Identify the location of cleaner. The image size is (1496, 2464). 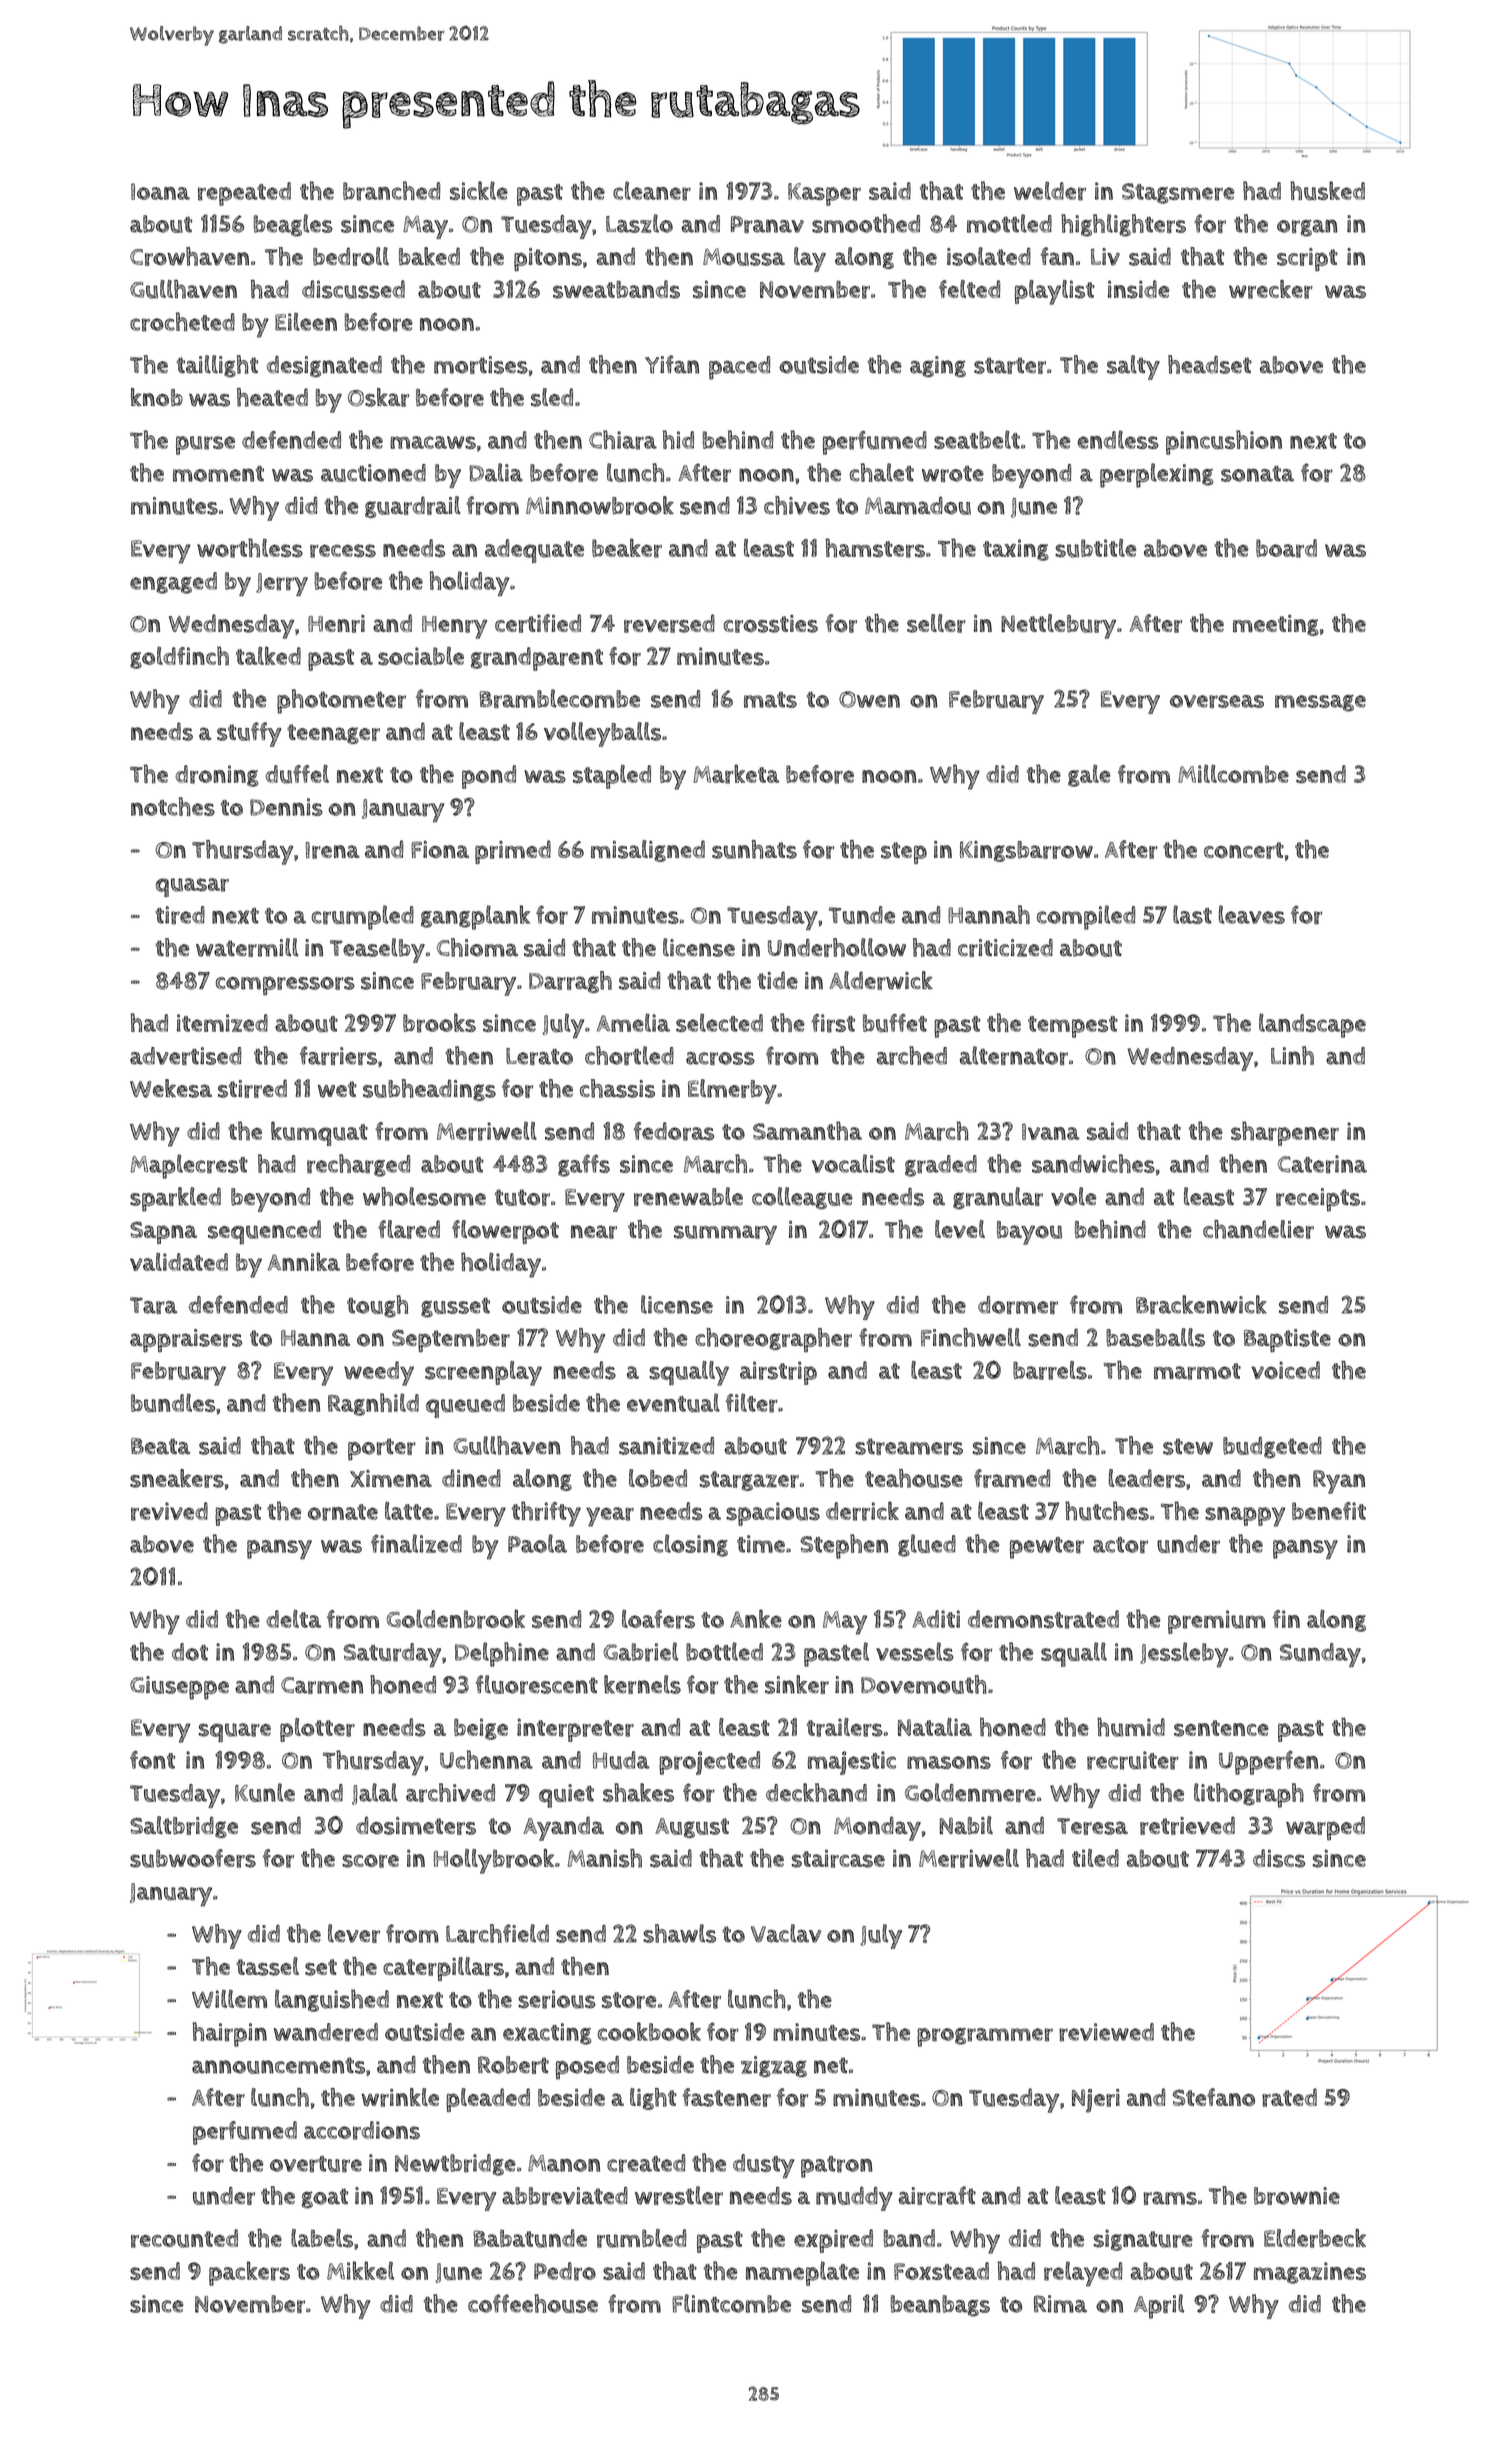
(652, 191).
